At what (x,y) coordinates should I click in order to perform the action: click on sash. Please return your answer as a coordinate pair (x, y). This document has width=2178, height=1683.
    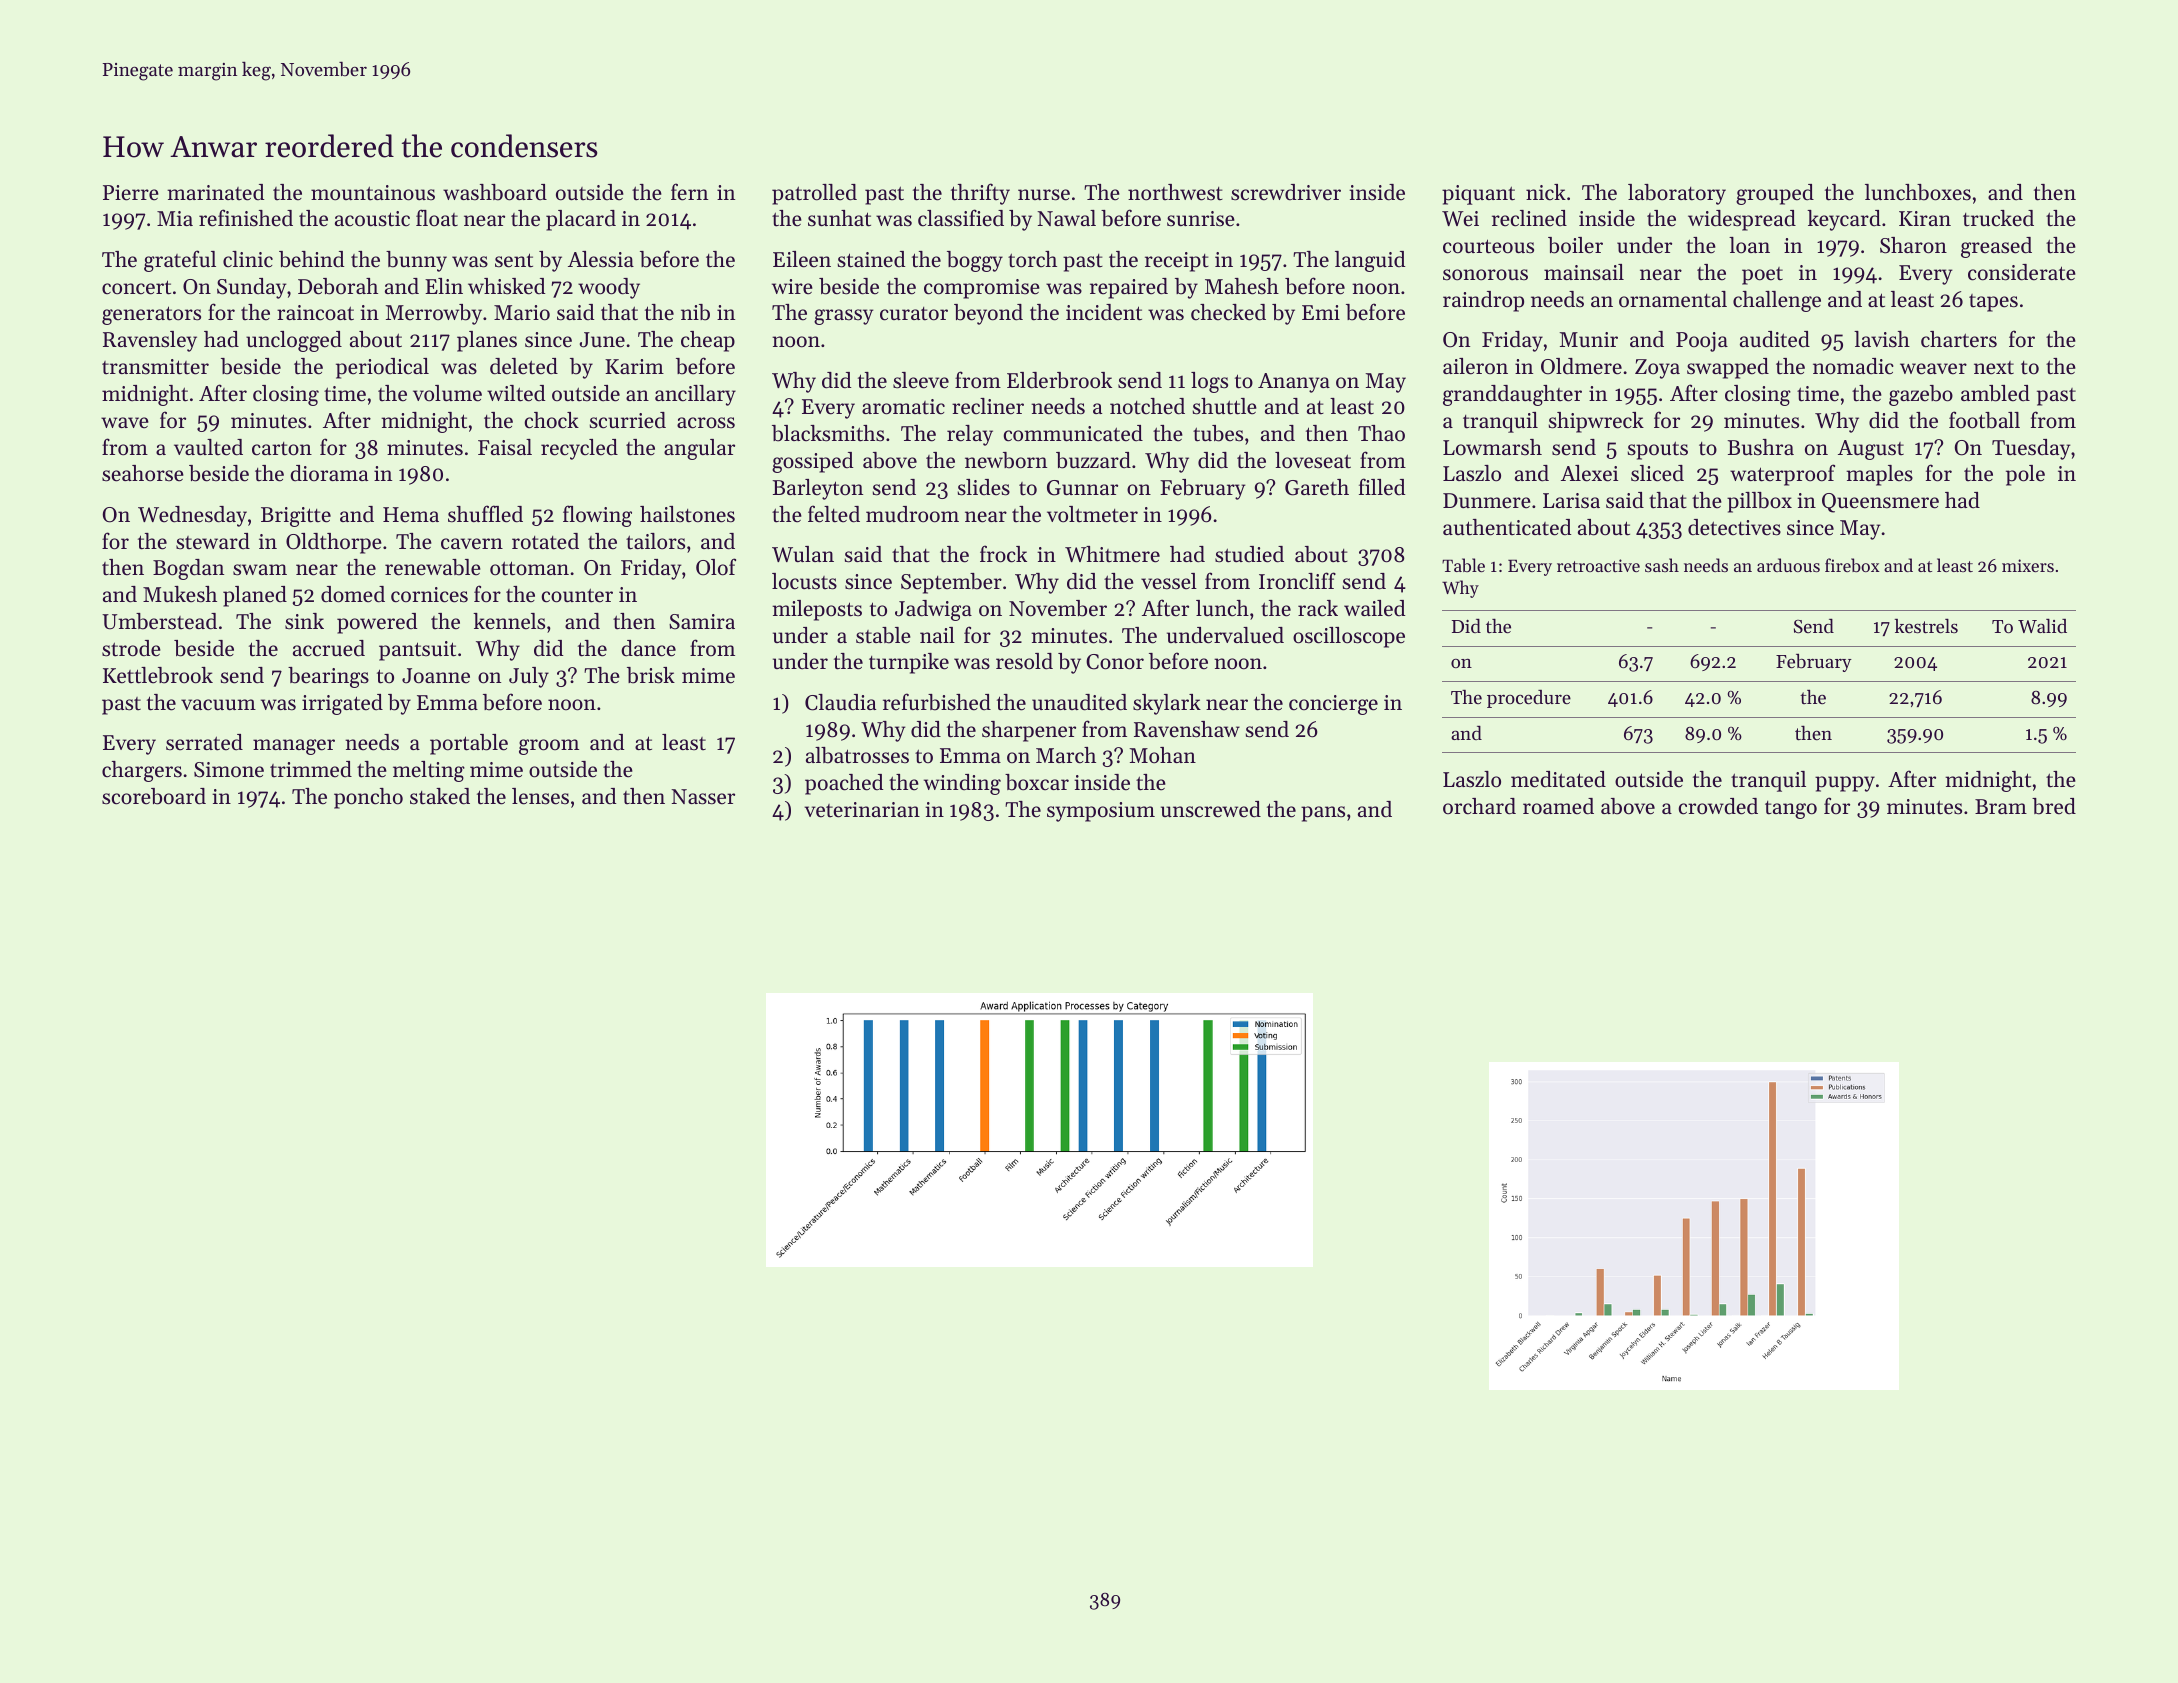
    Looking at the image, I should click on (1662, 565).
